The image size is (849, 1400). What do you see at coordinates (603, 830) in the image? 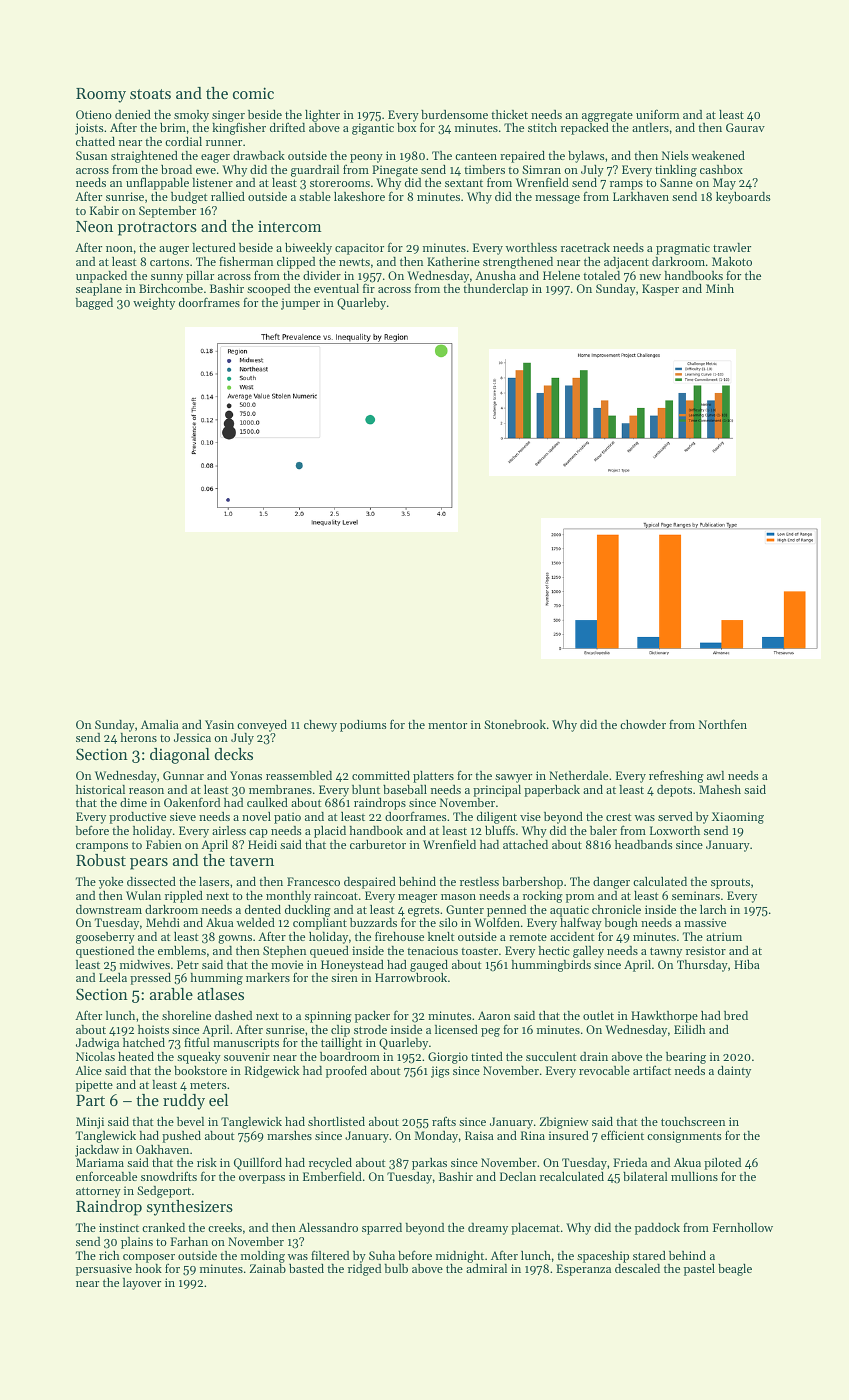
I see `baler` at bounding box center [603, 830].
